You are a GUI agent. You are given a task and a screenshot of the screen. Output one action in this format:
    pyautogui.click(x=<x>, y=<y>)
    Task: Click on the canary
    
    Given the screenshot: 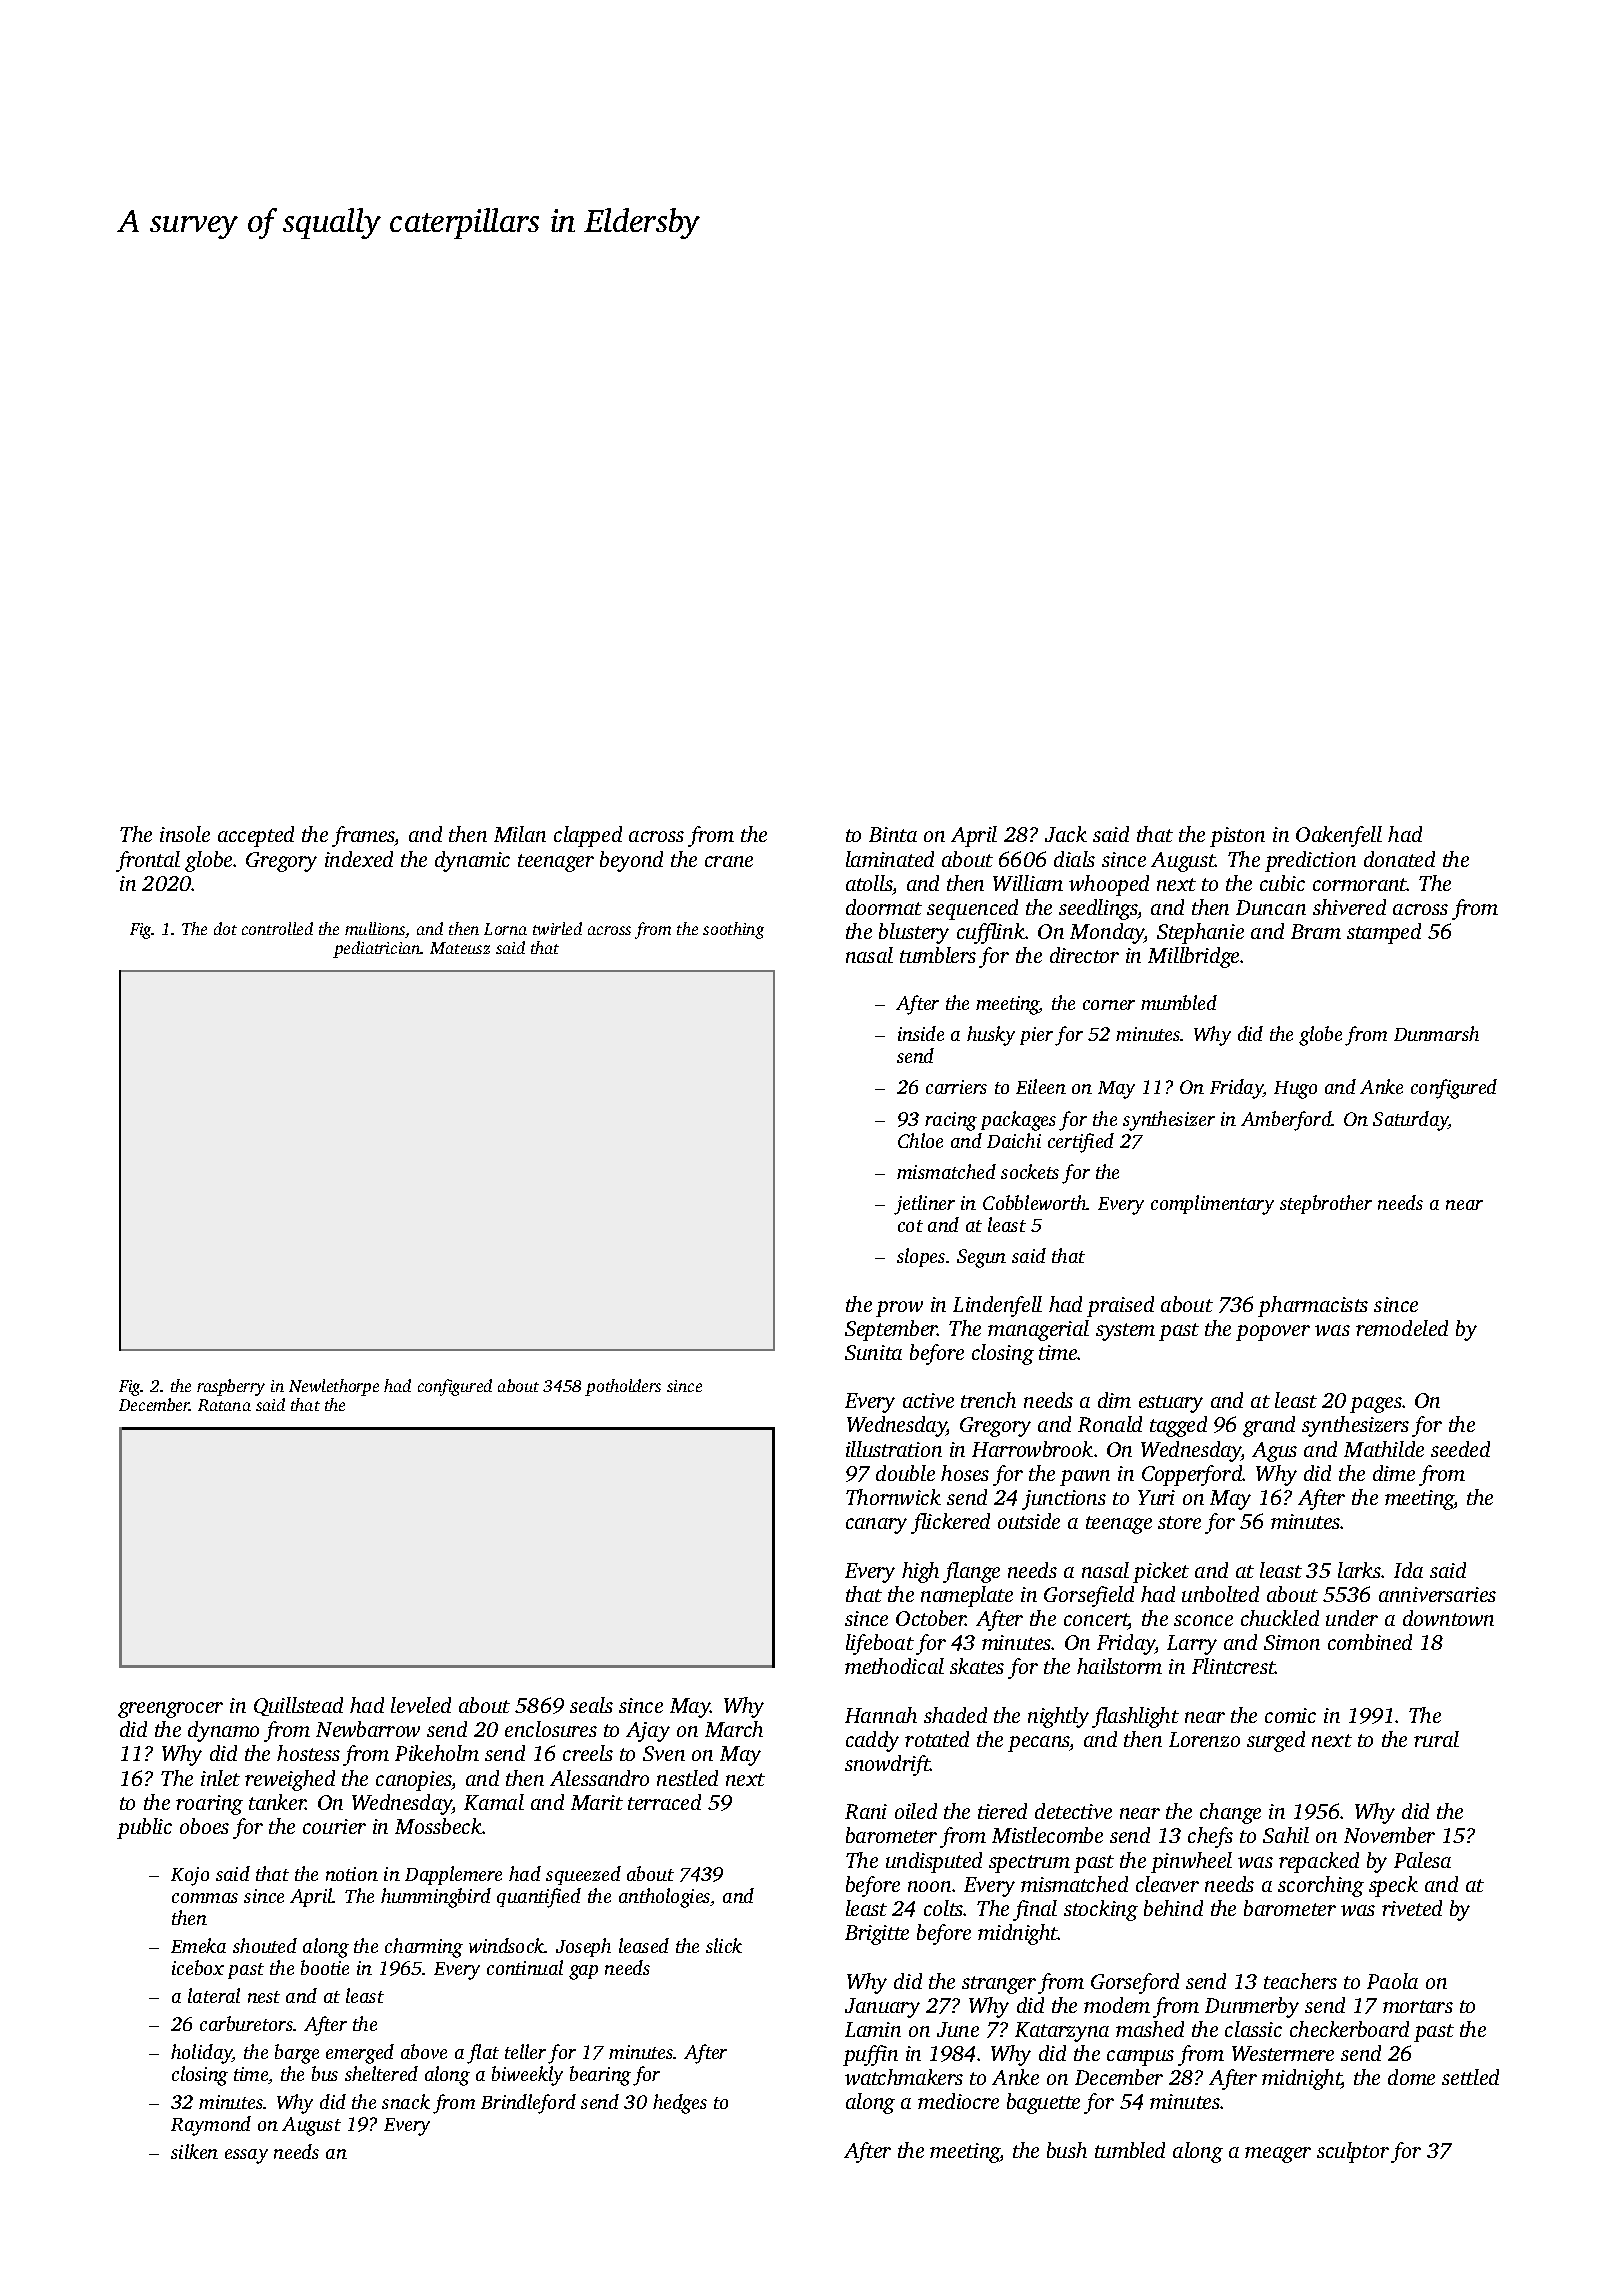 What is the action you would take?
    pyautogui.click(x=876, y=1526)
